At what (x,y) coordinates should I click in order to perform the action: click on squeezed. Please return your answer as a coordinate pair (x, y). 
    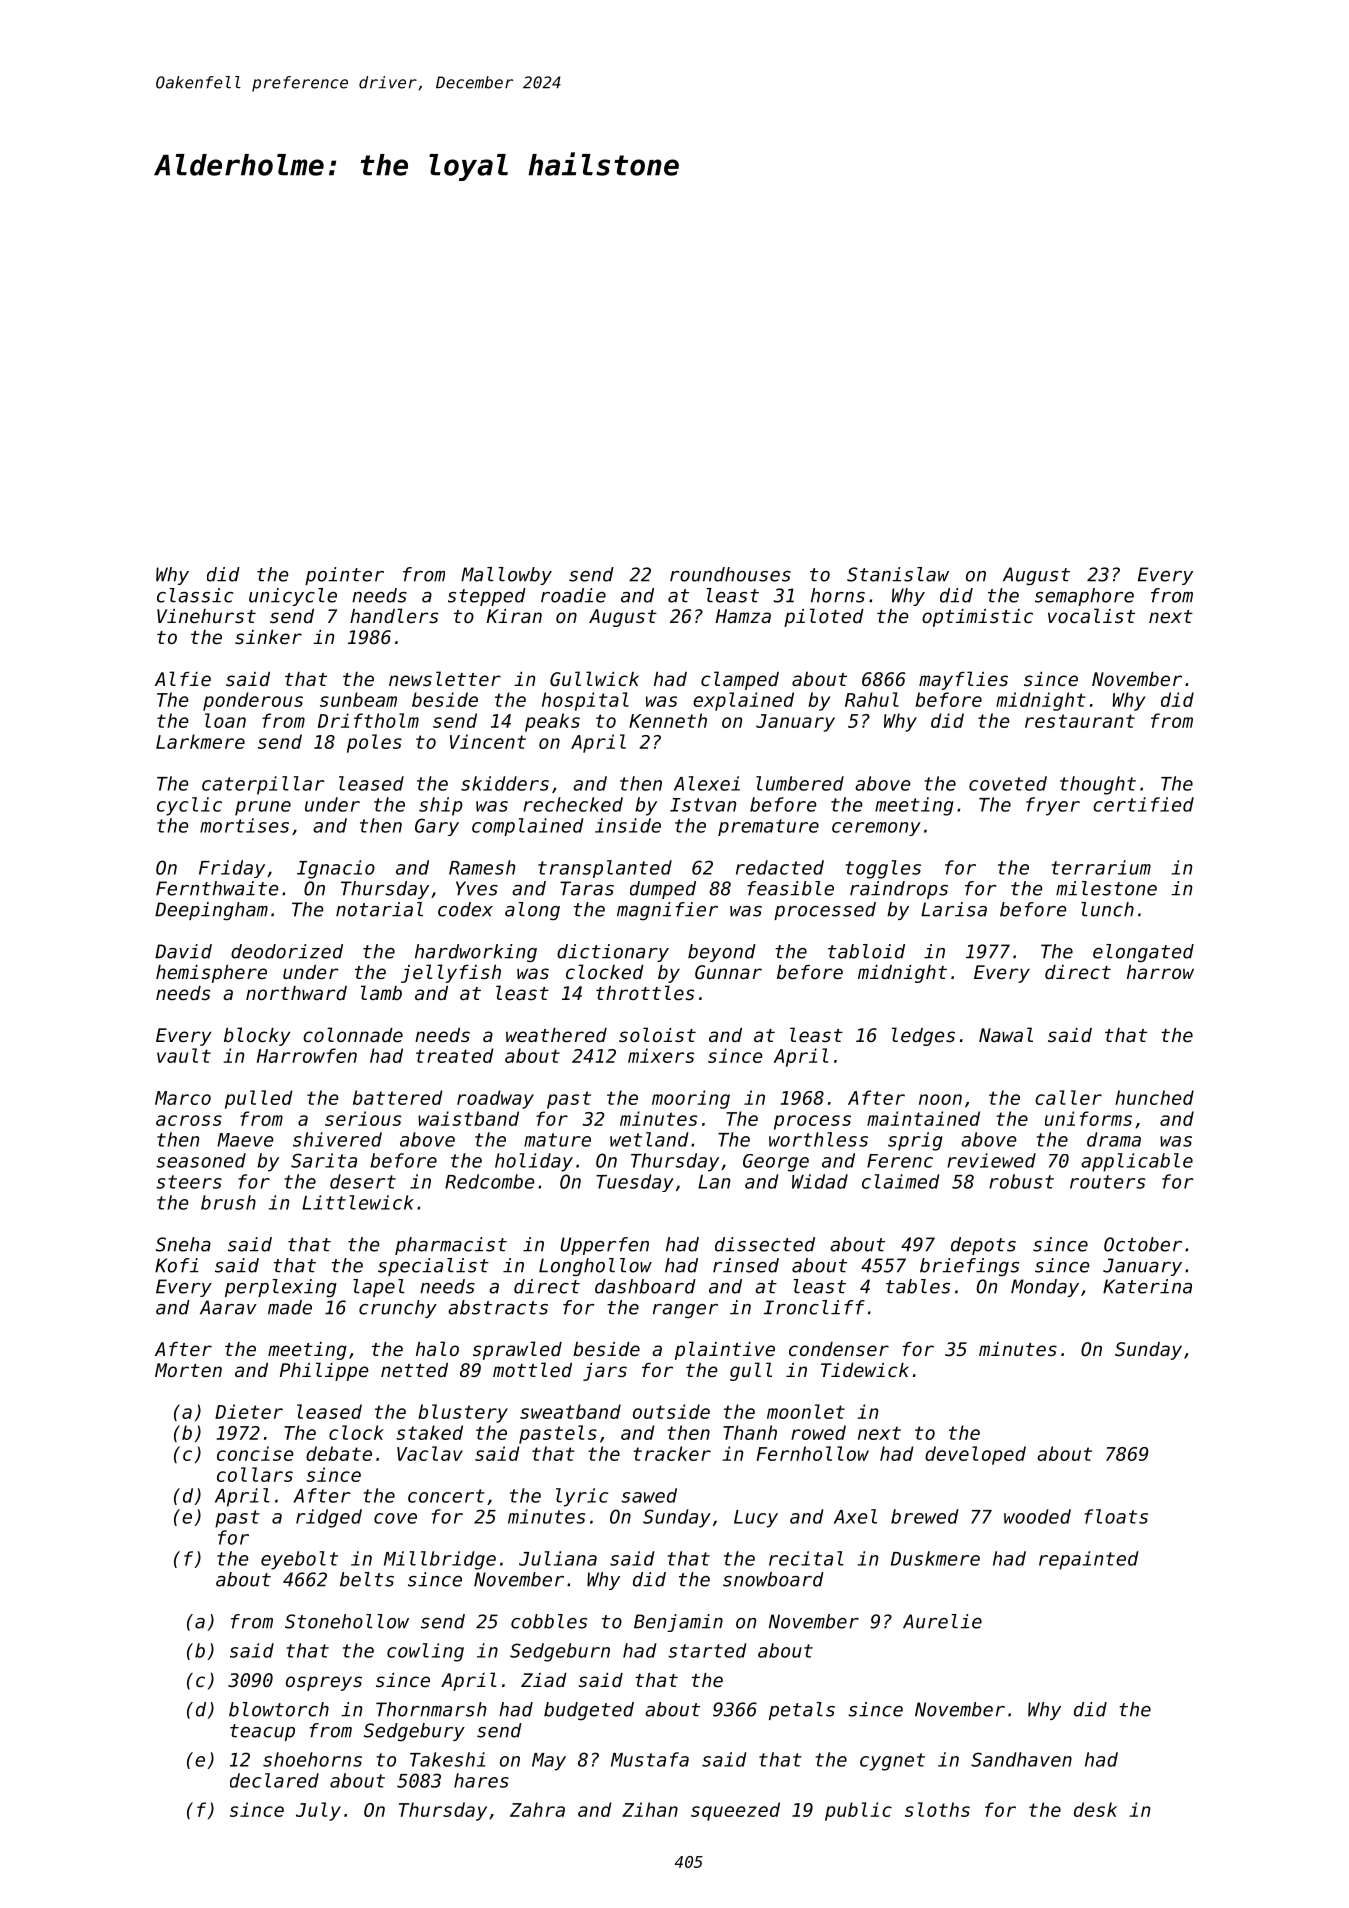
    Looking at the image, I should click on (735, 1811).
